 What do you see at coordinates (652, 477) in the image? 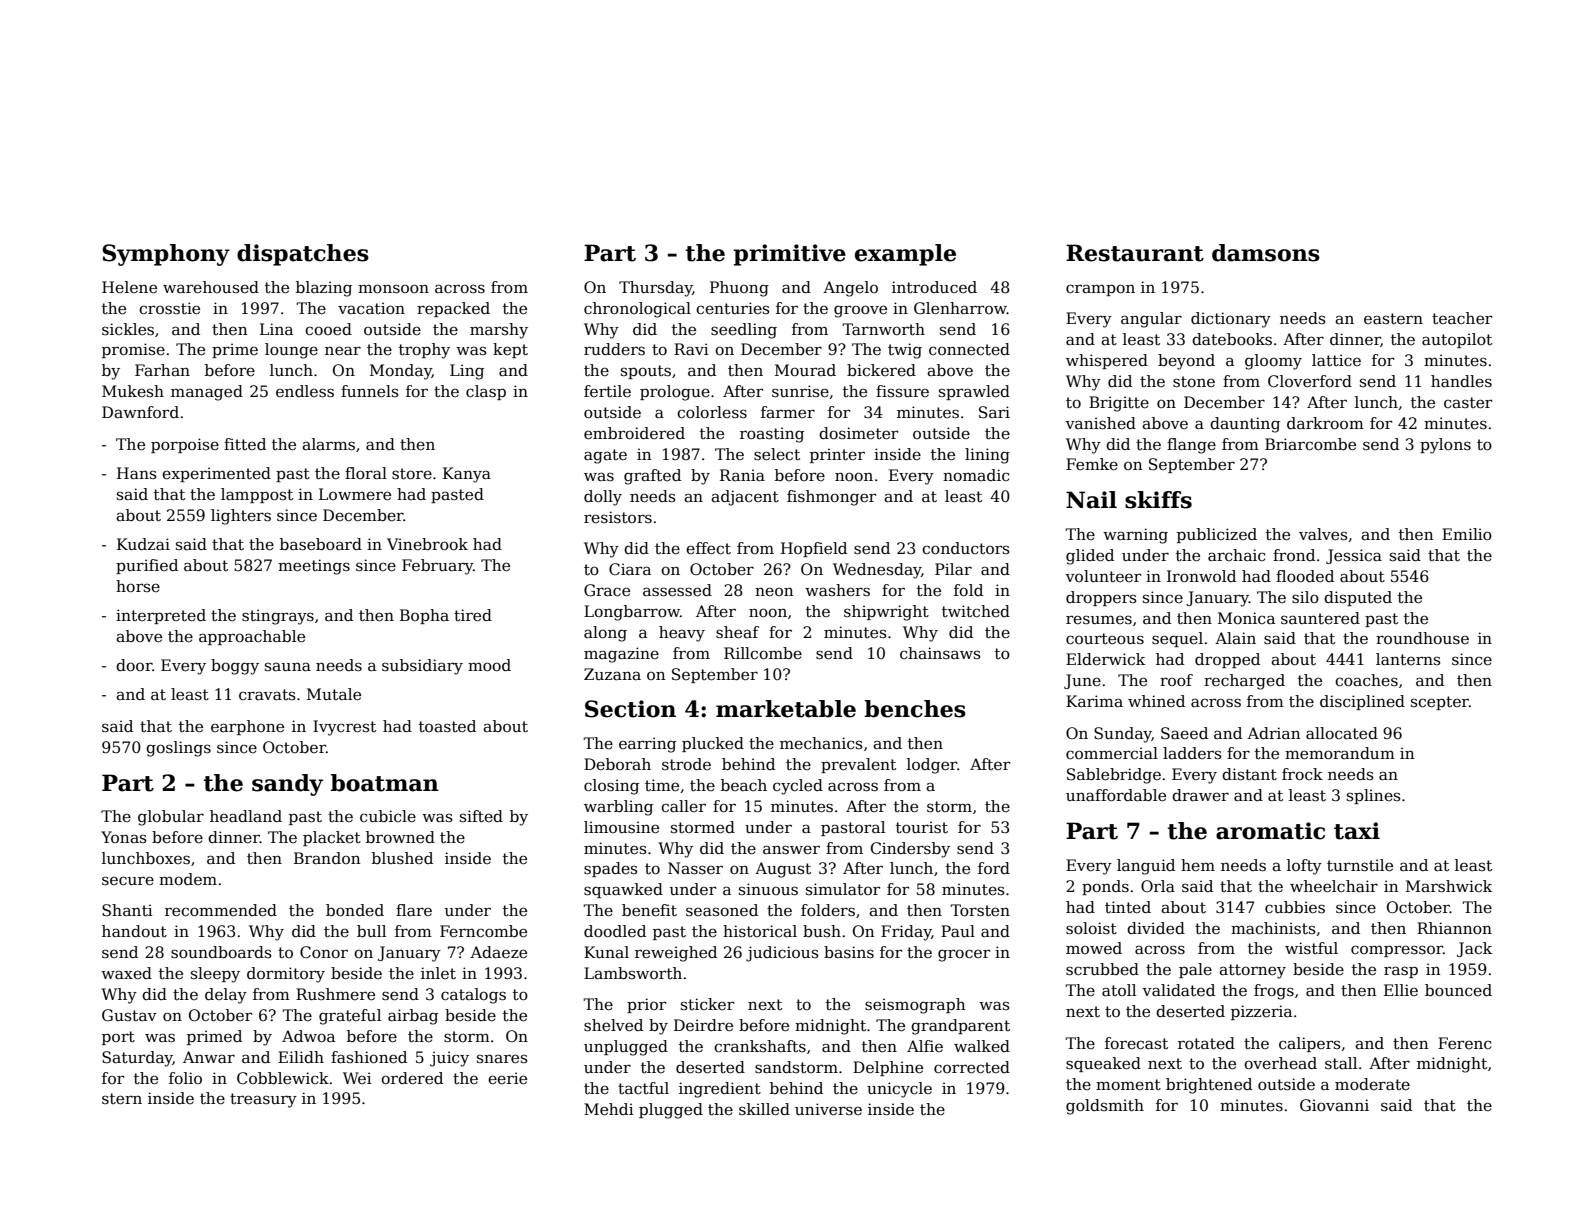
I see `grafted` at bounding box center [652, 477].
